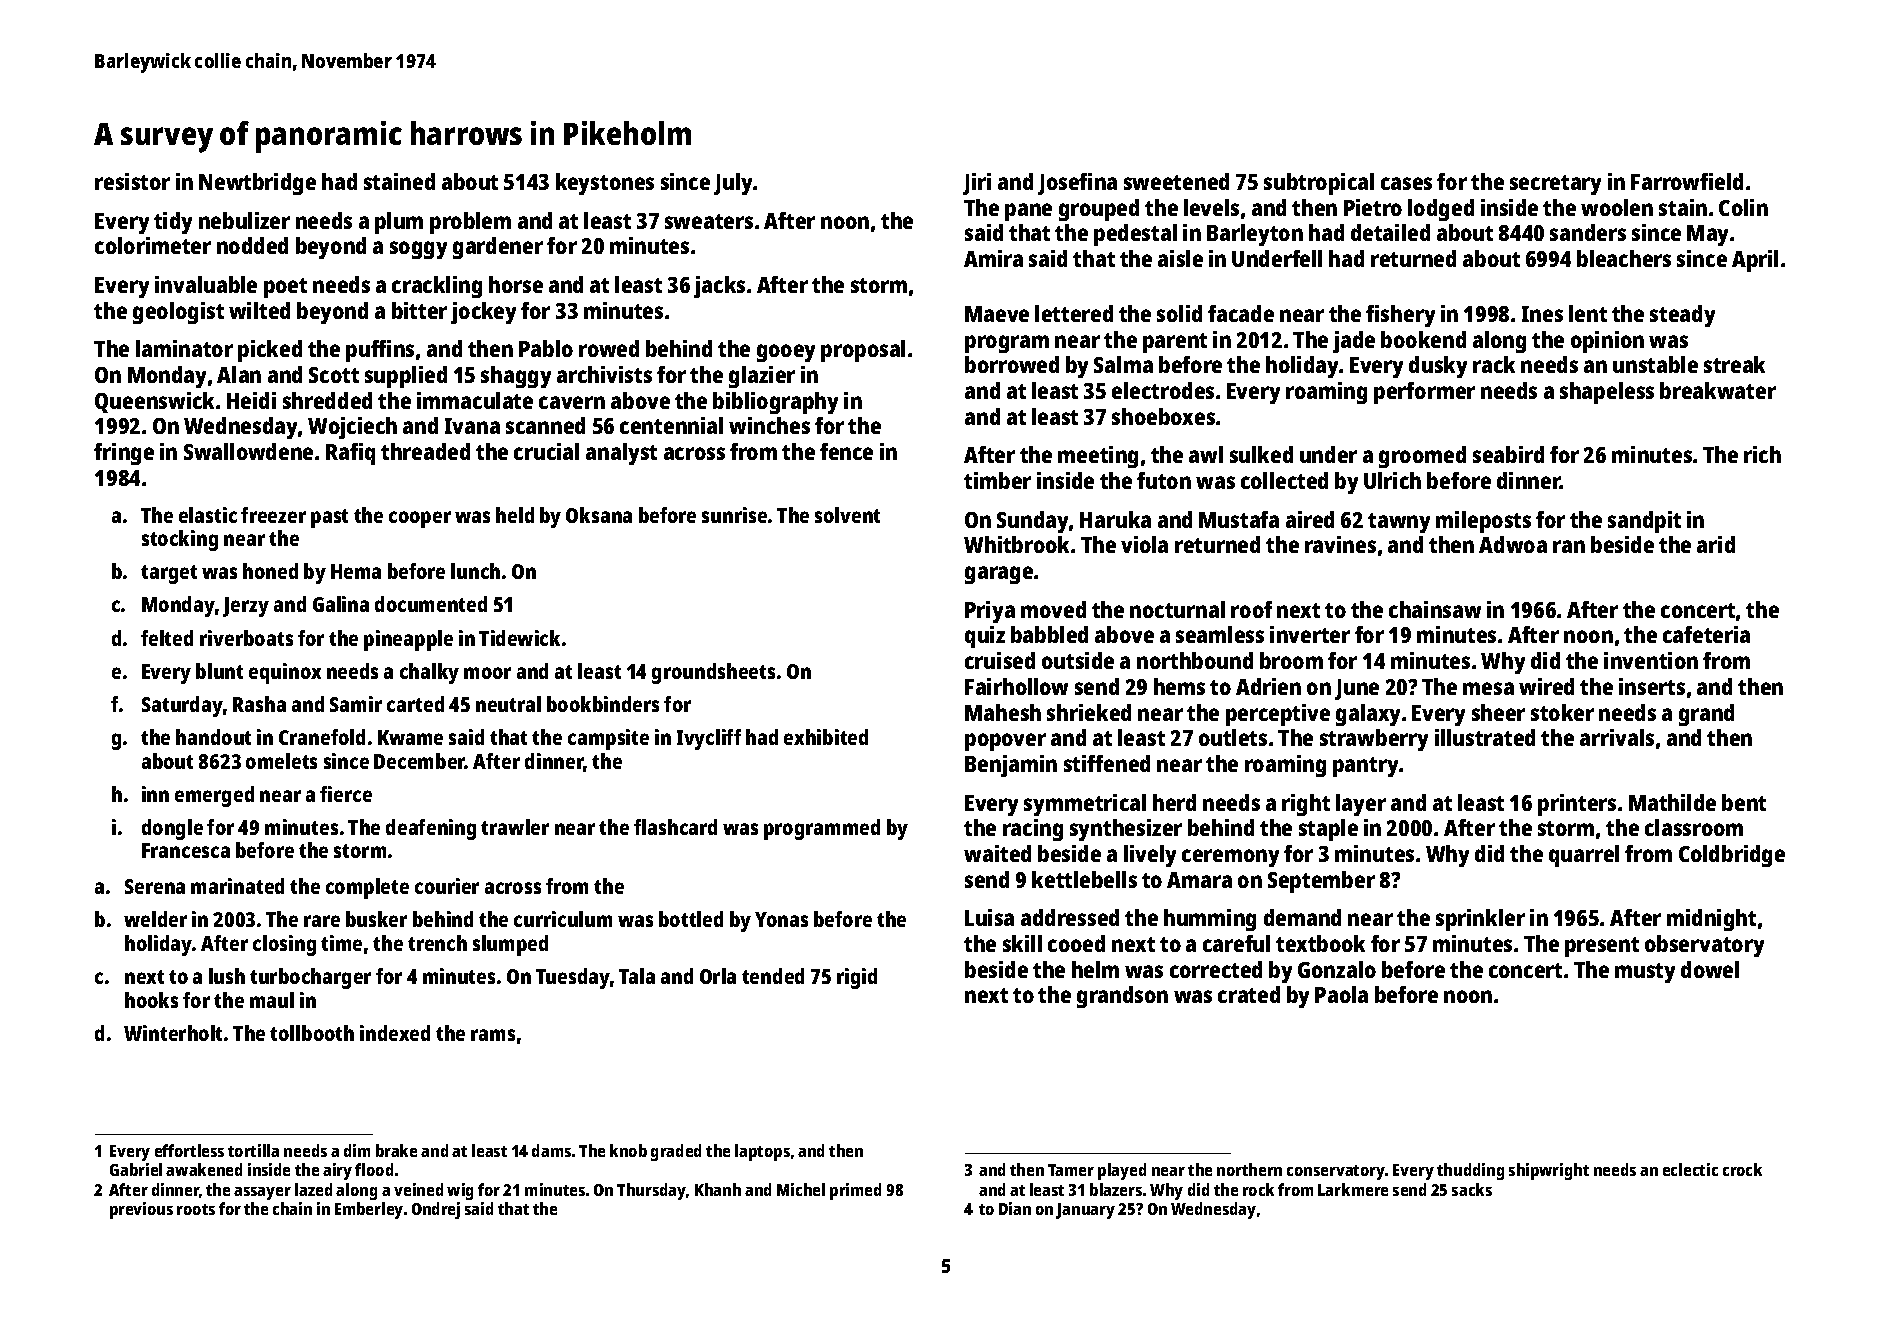 The image size is (1882, 1331). I want to click on breakwater, so click(1718, 390).
